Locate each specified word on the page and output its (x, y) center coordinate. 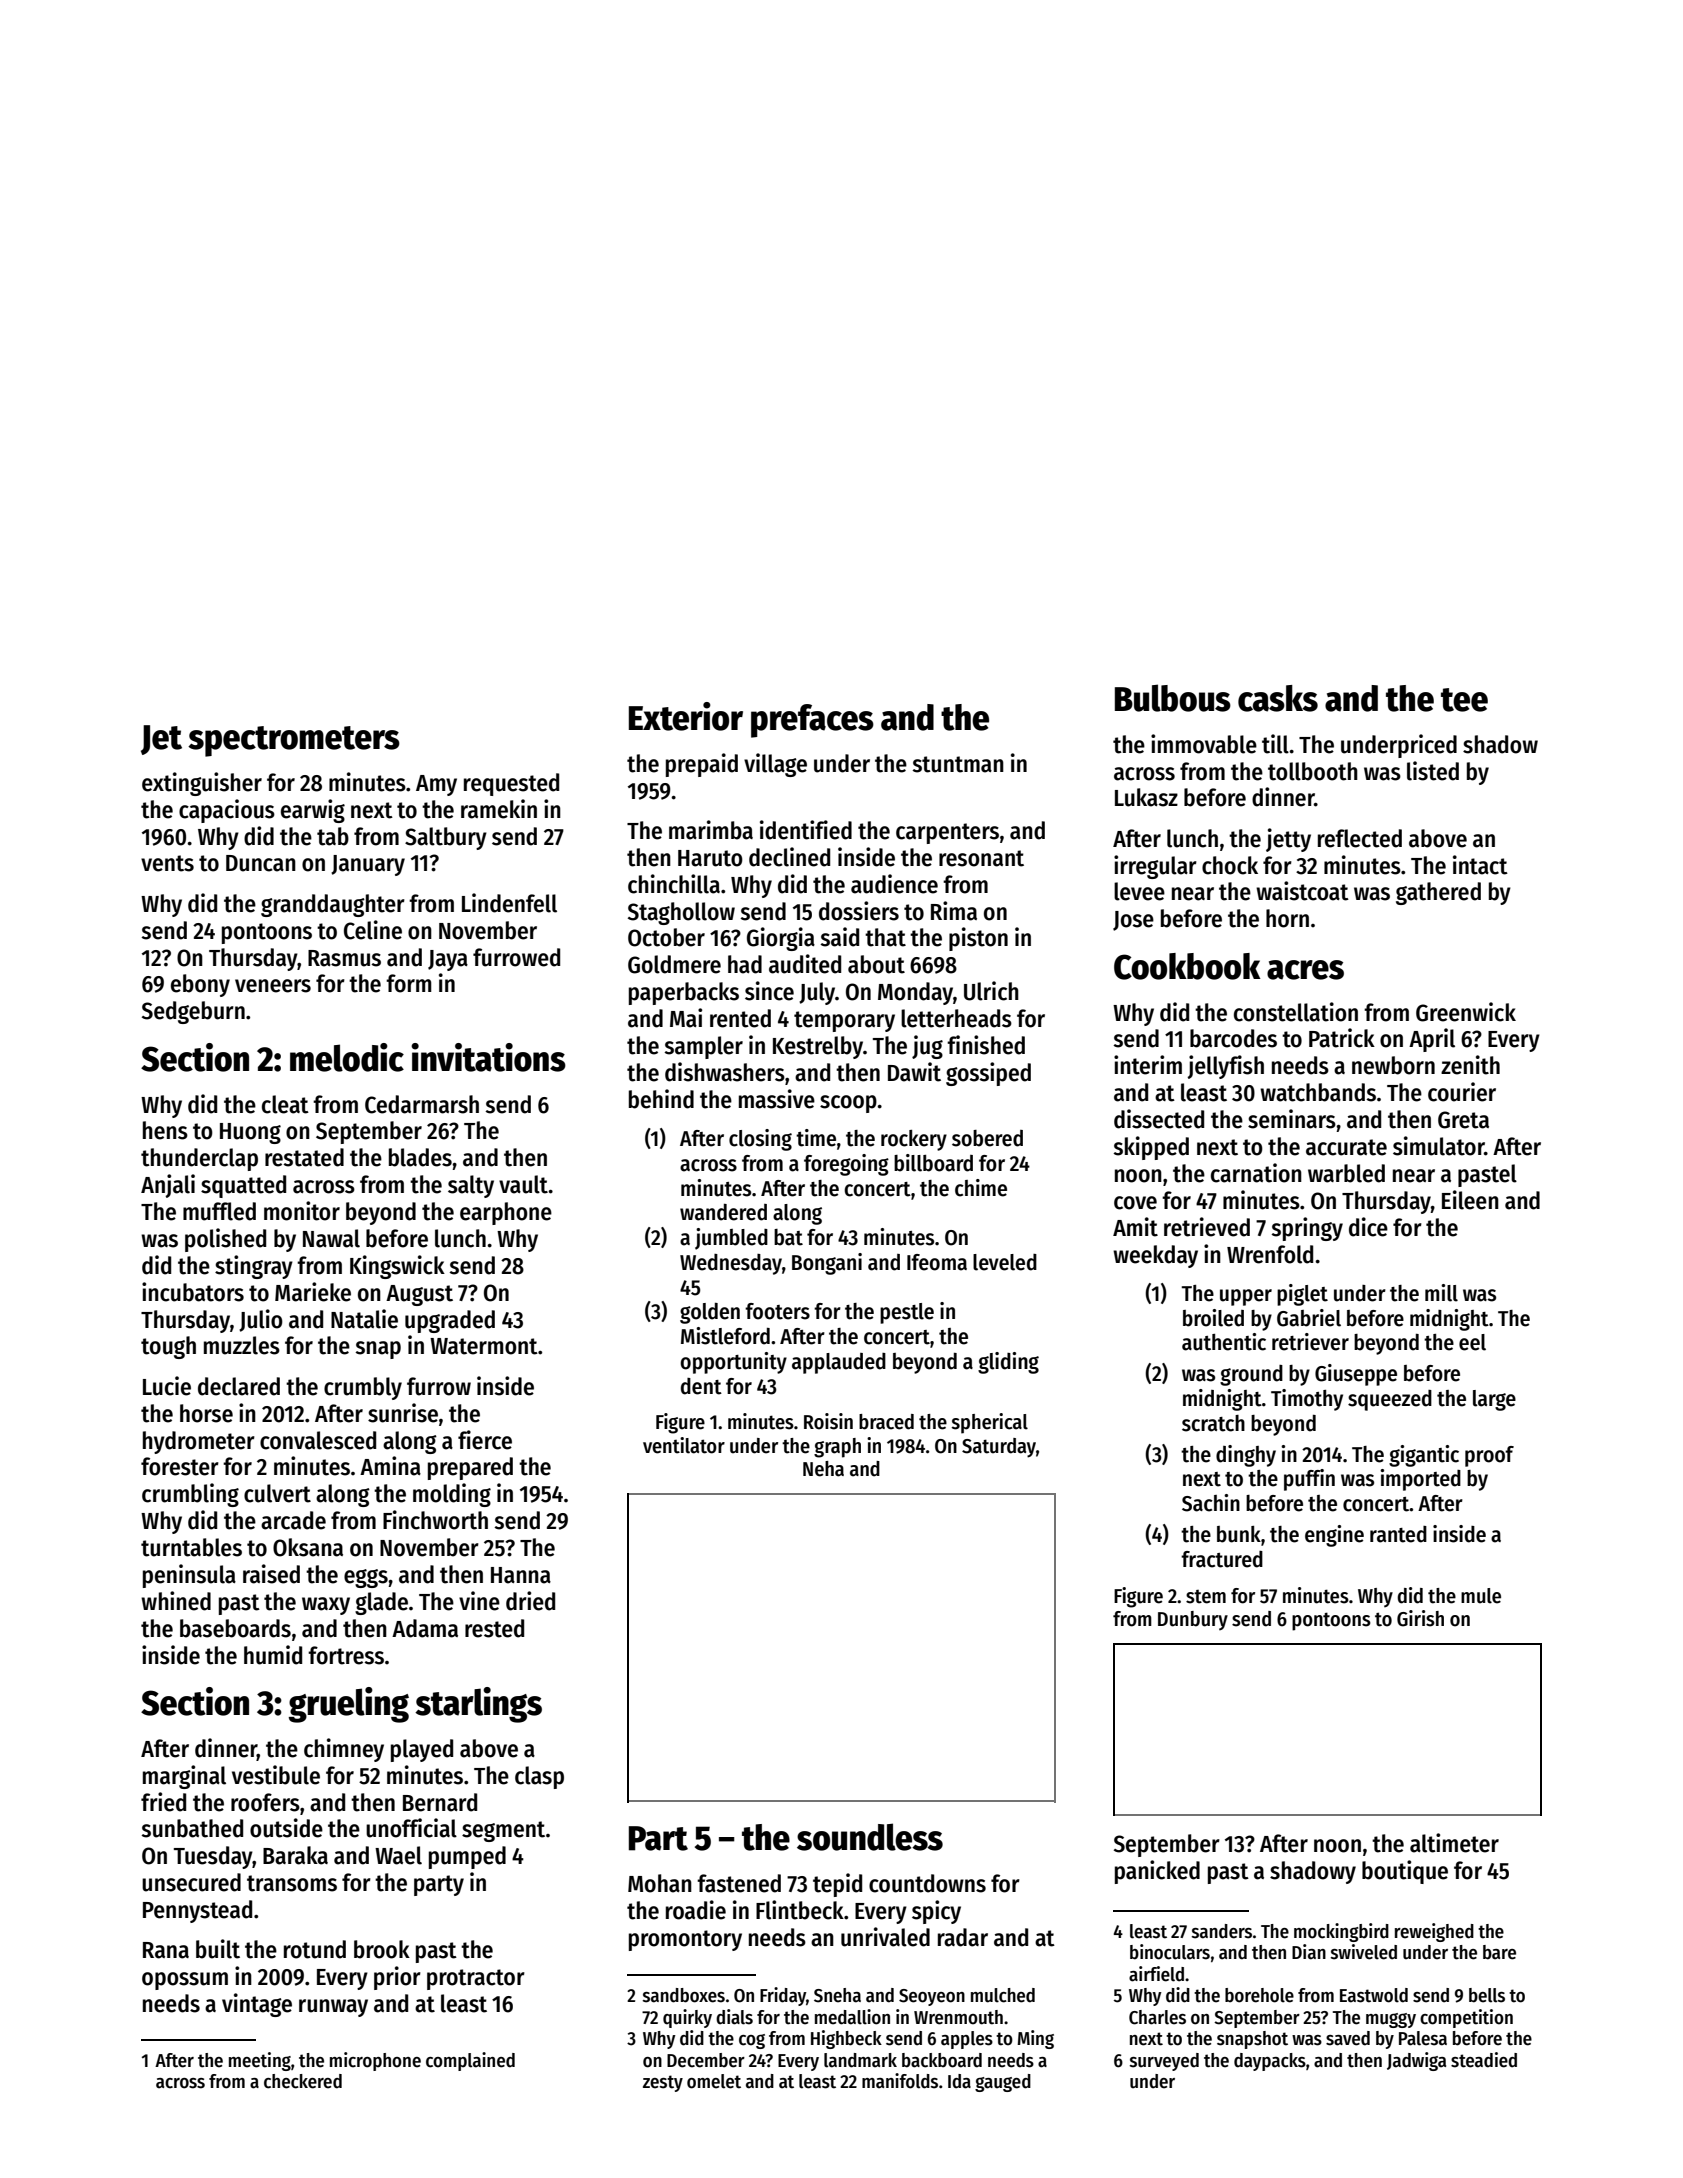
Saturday (999, 1448)
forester (180, 1466)
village (775, 765)
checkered (303, 2081)
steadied (1484, 2060)
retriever (1310, 1342)
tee (1464, 700)
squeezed (1390, 1400)
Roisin (828, 1421)
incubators (193, 1292)
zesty (663, 2083)
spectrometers (294, 741)
